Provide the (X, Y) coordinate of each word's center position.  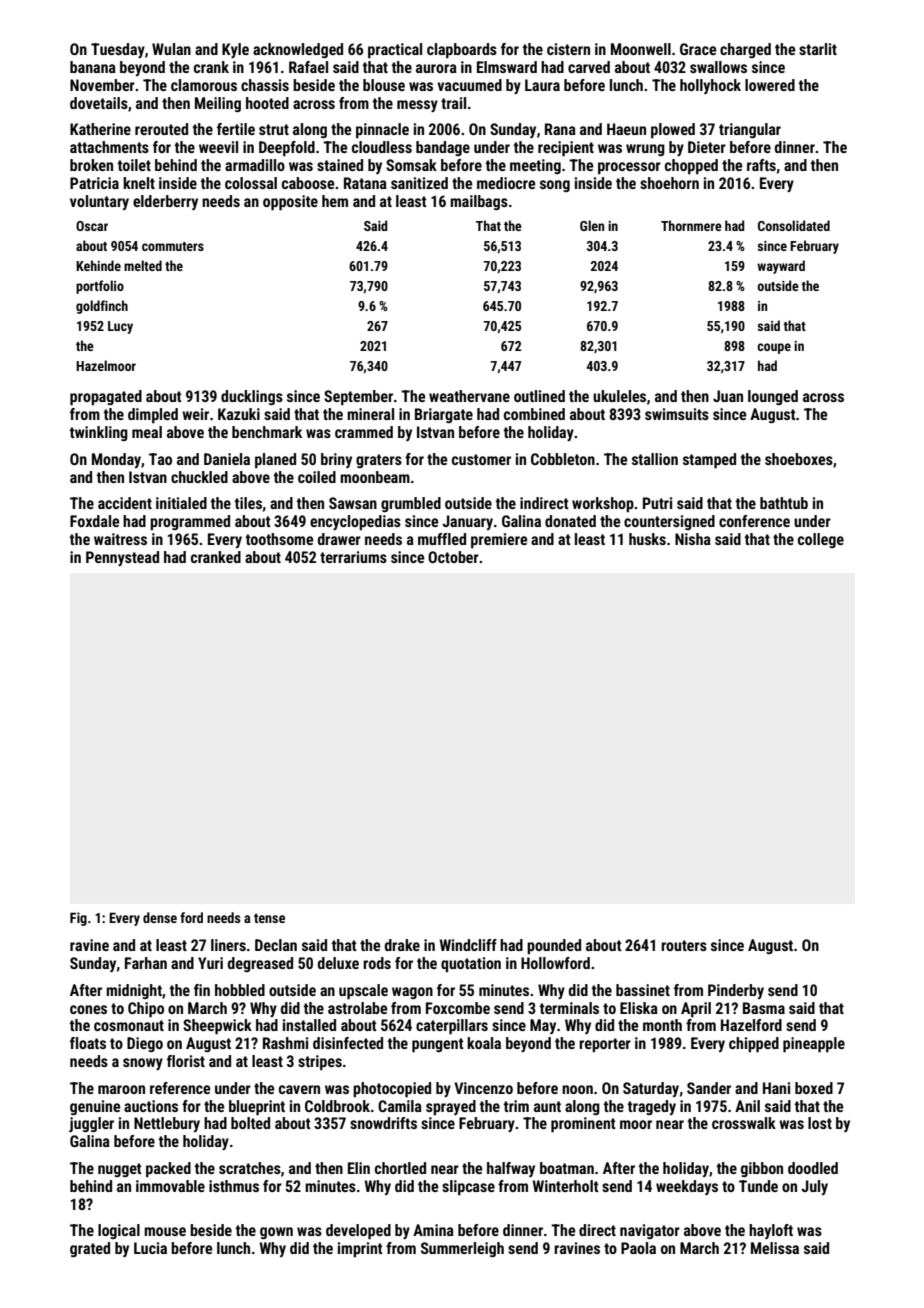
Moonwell (641, 49)
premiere (499, 541)
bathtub (784, 503)
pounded (554, 947)
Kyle (235, 50)
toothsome (280, 539)
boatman (567, 1168)
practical (395, 51)
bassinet (643, 990)
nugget (120, 1170)
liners (228, 945)
